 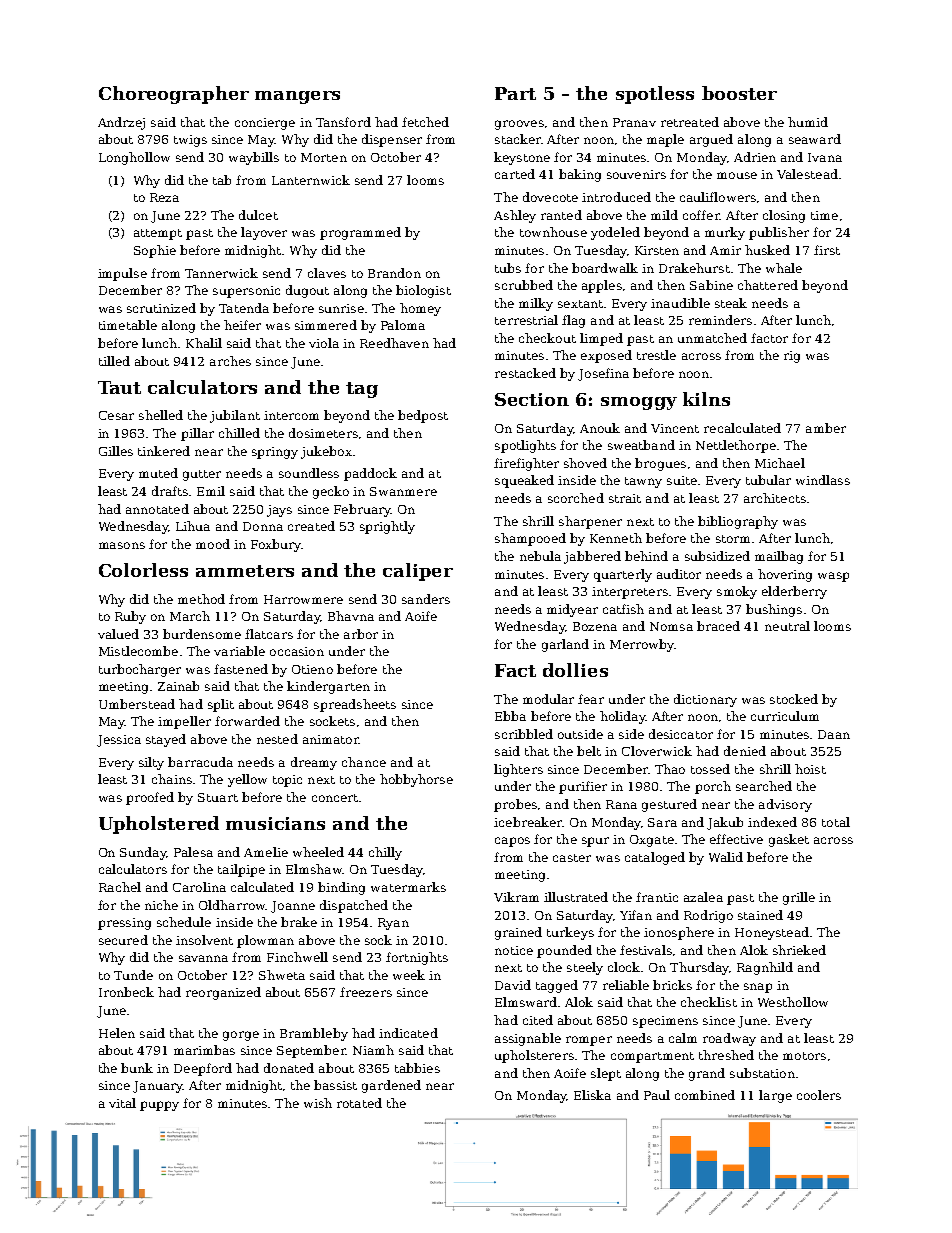 What do you see at coordinates (515, 216) in the screenshot?
I see `Ashley` at bounding box center [515, 216].
